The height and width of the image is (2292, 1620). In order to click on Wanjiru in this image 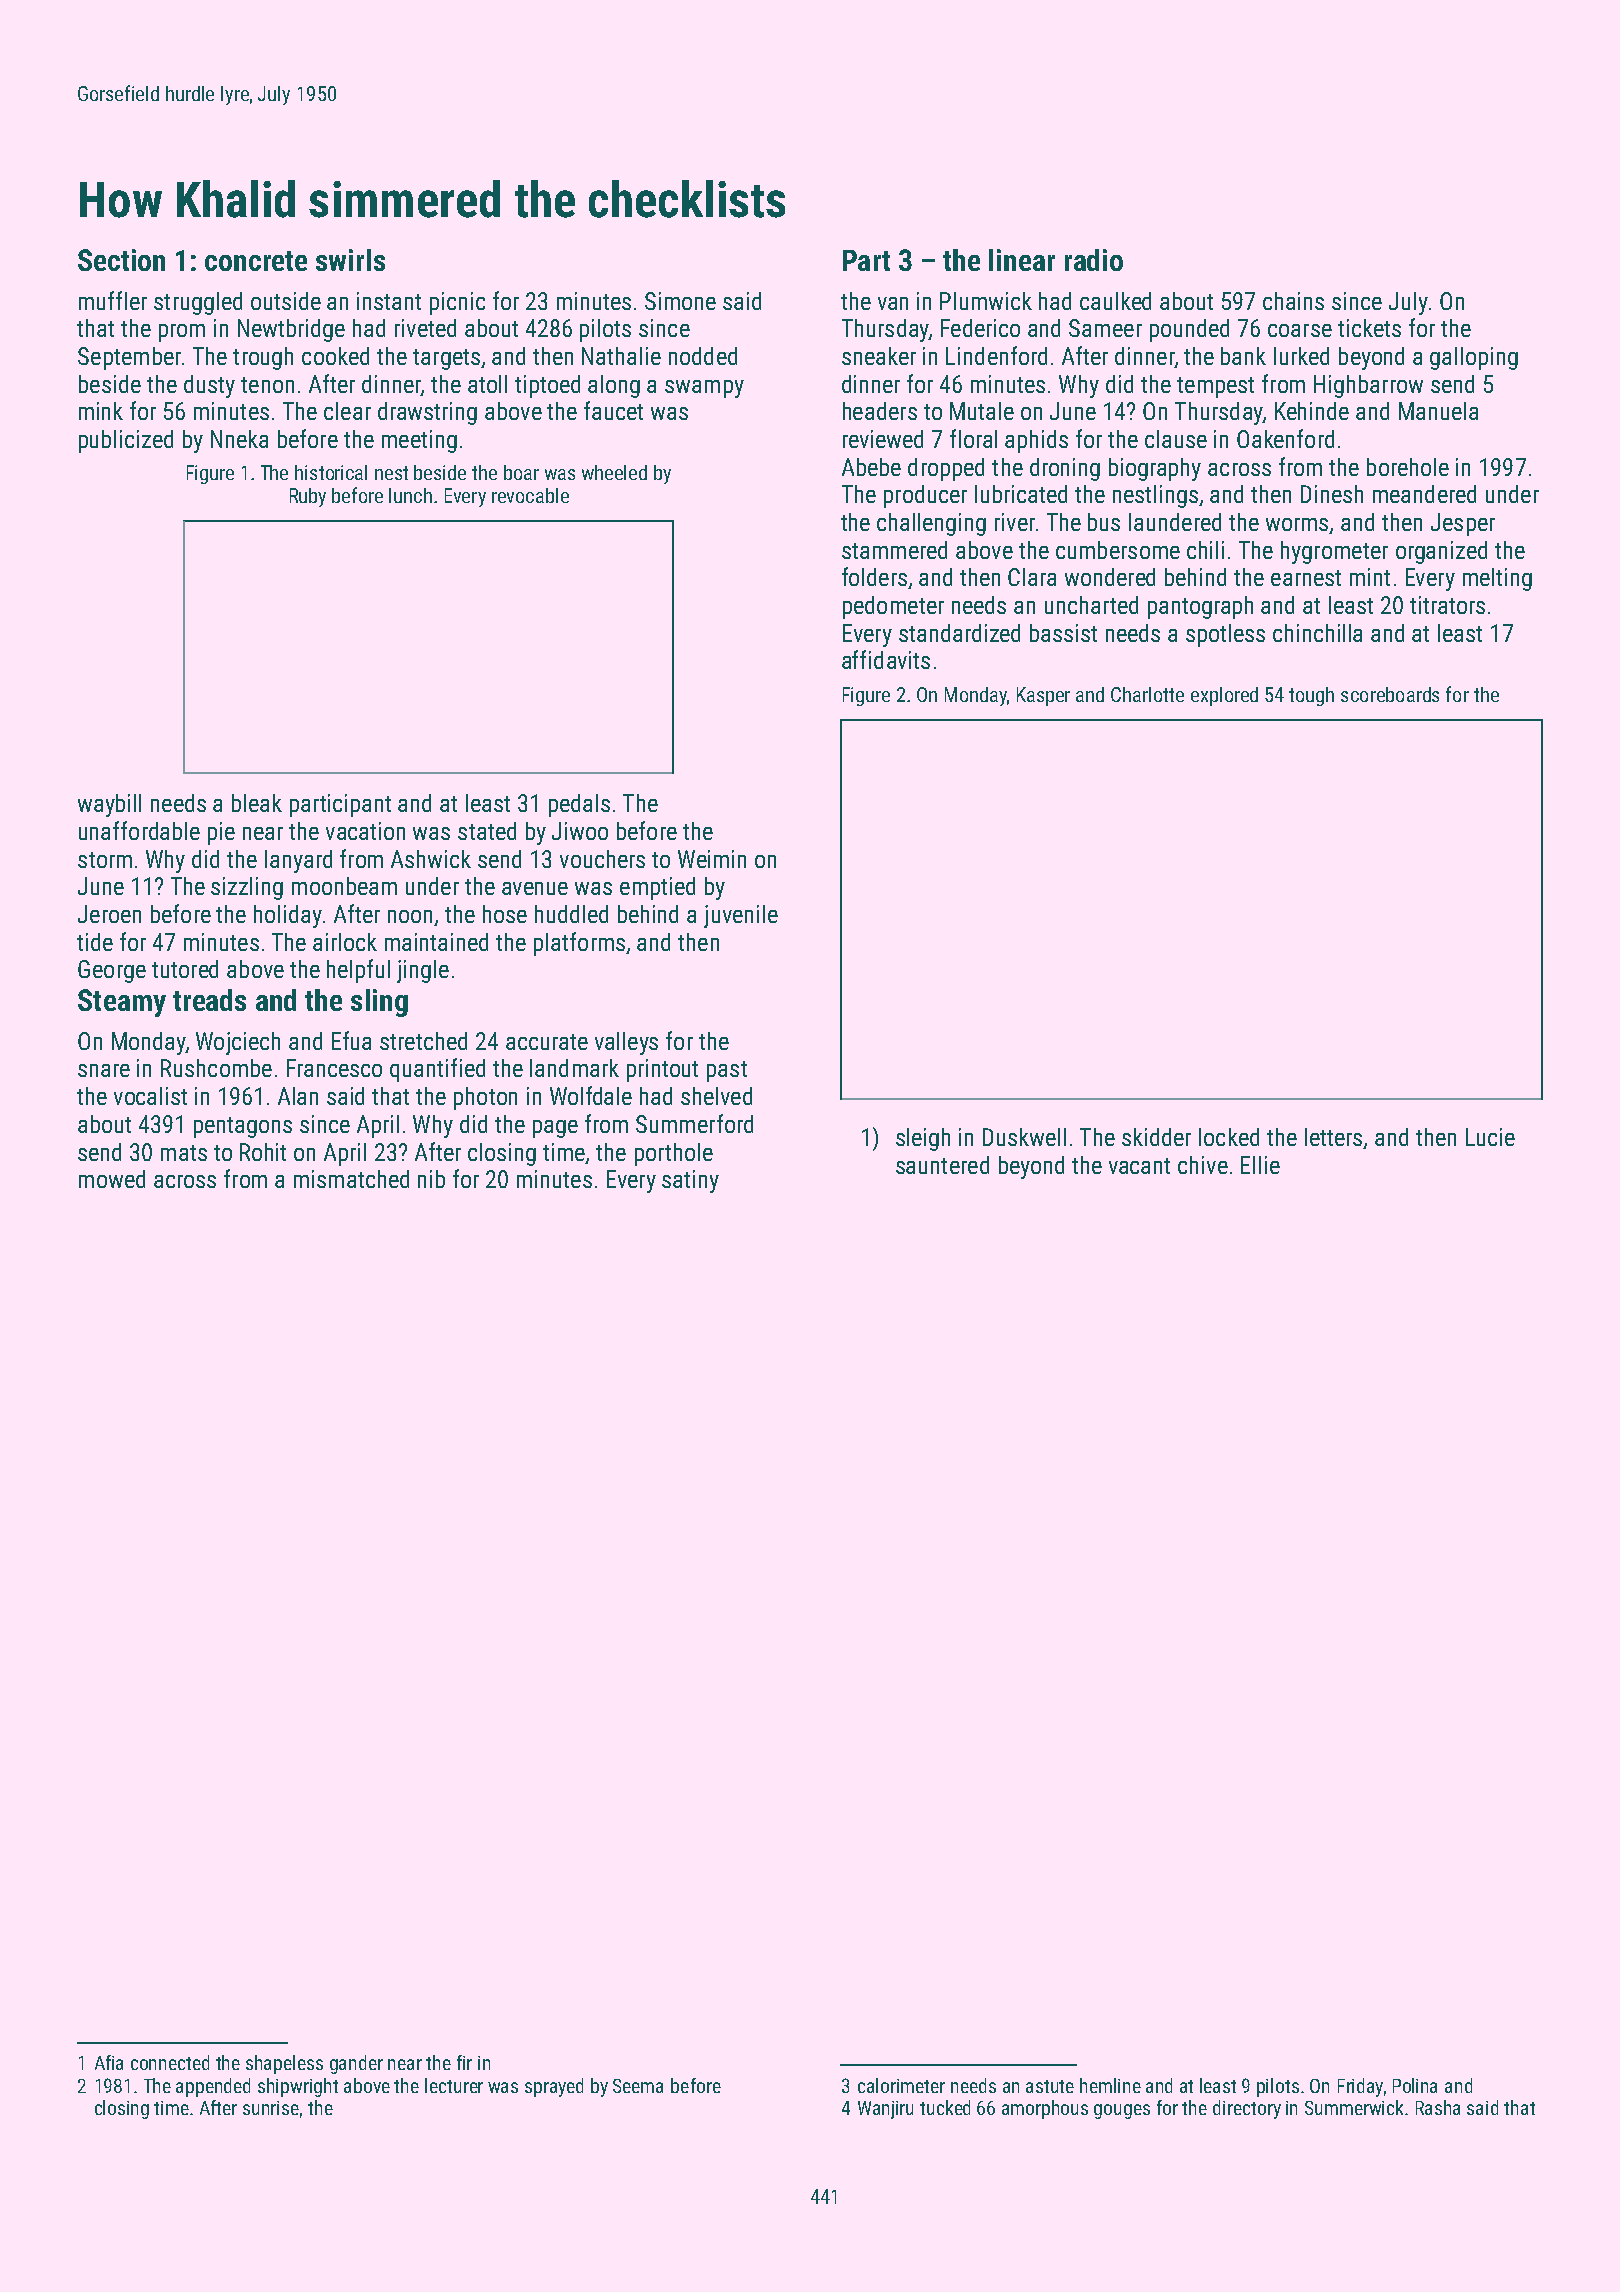, I will do `click(885, 2110)`.
